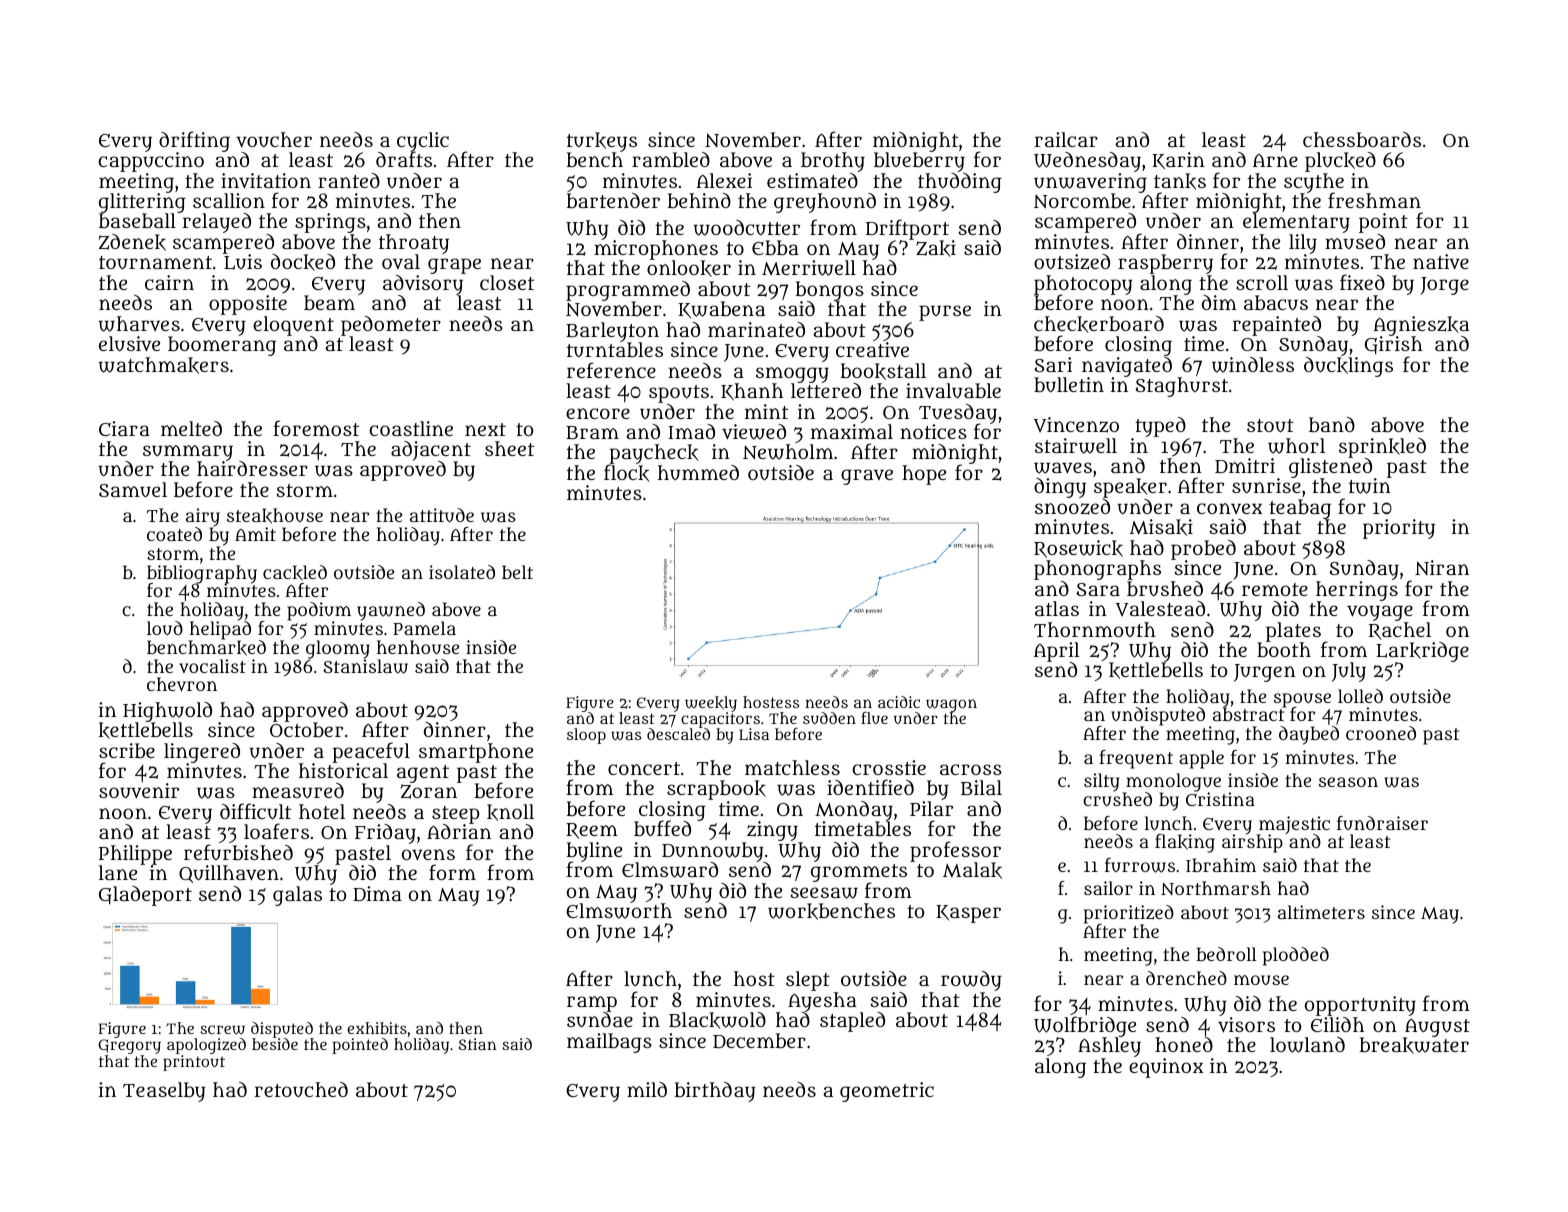 The image size is (1568, 1212). Describe the element at coordinates (191, 428) in the image. I see `melted` at that location.
